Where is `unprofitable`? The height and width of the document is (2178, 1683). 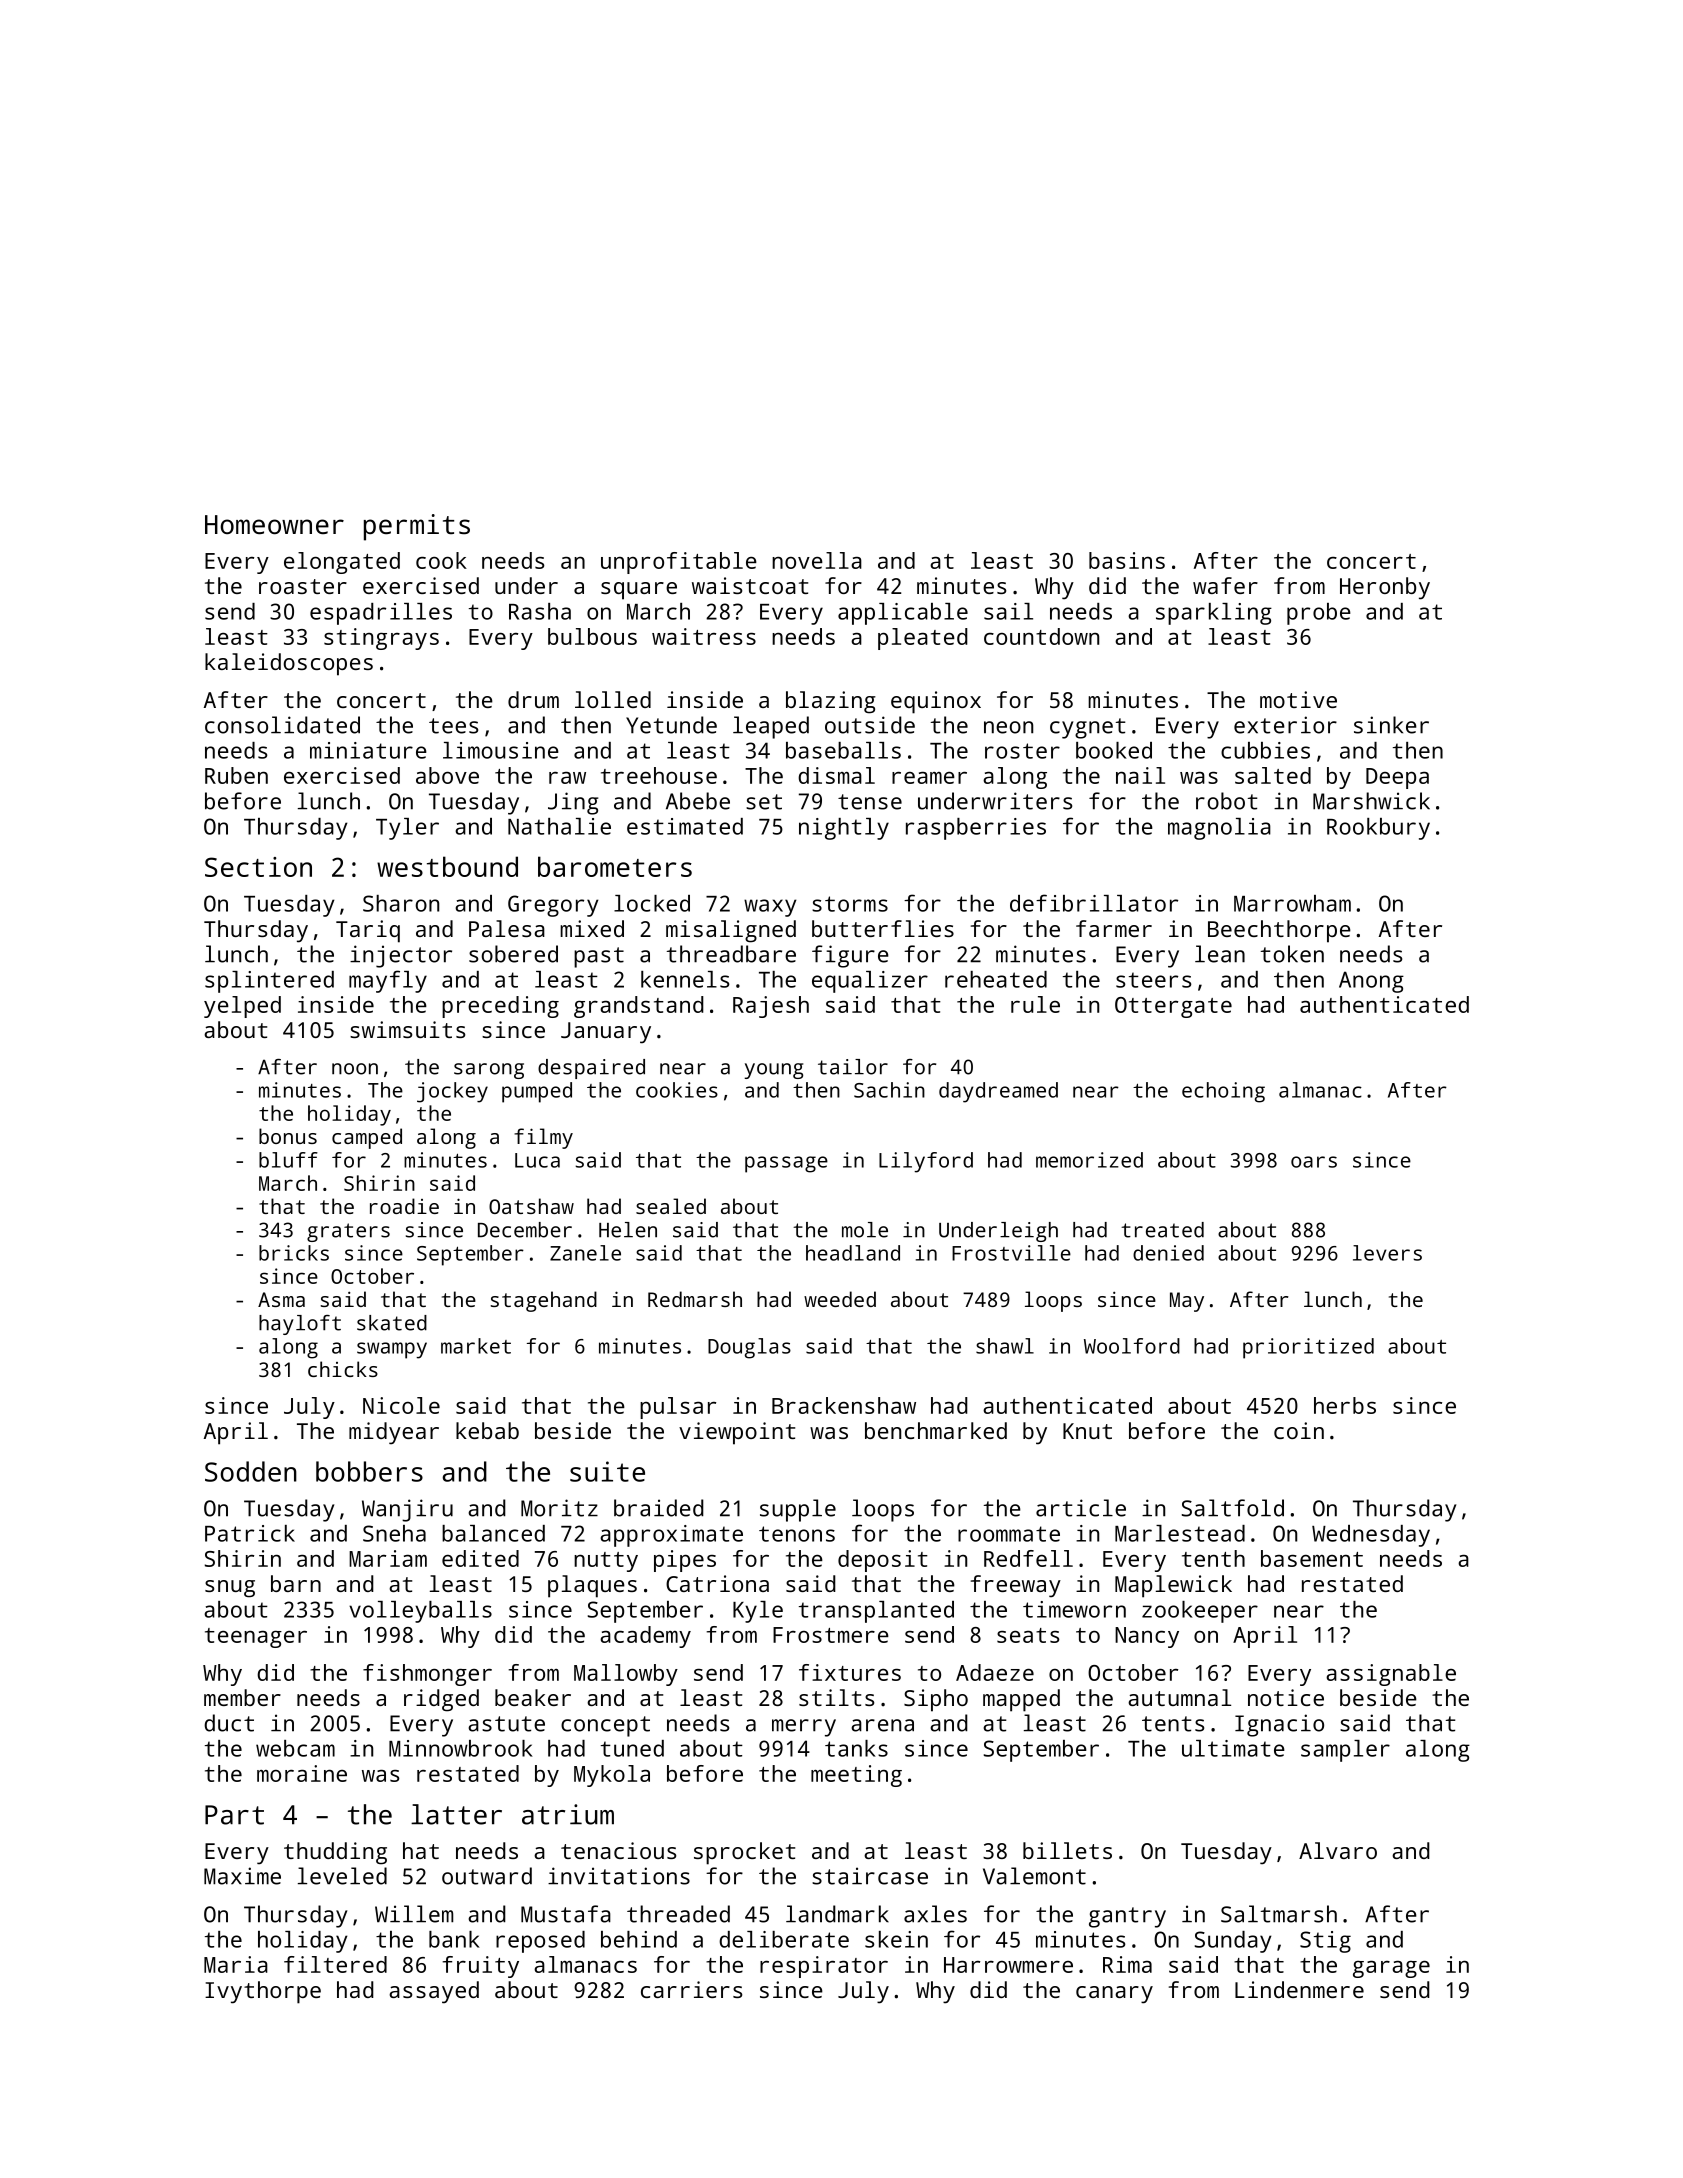 unprofitable is located at coordinates (679, 563).
